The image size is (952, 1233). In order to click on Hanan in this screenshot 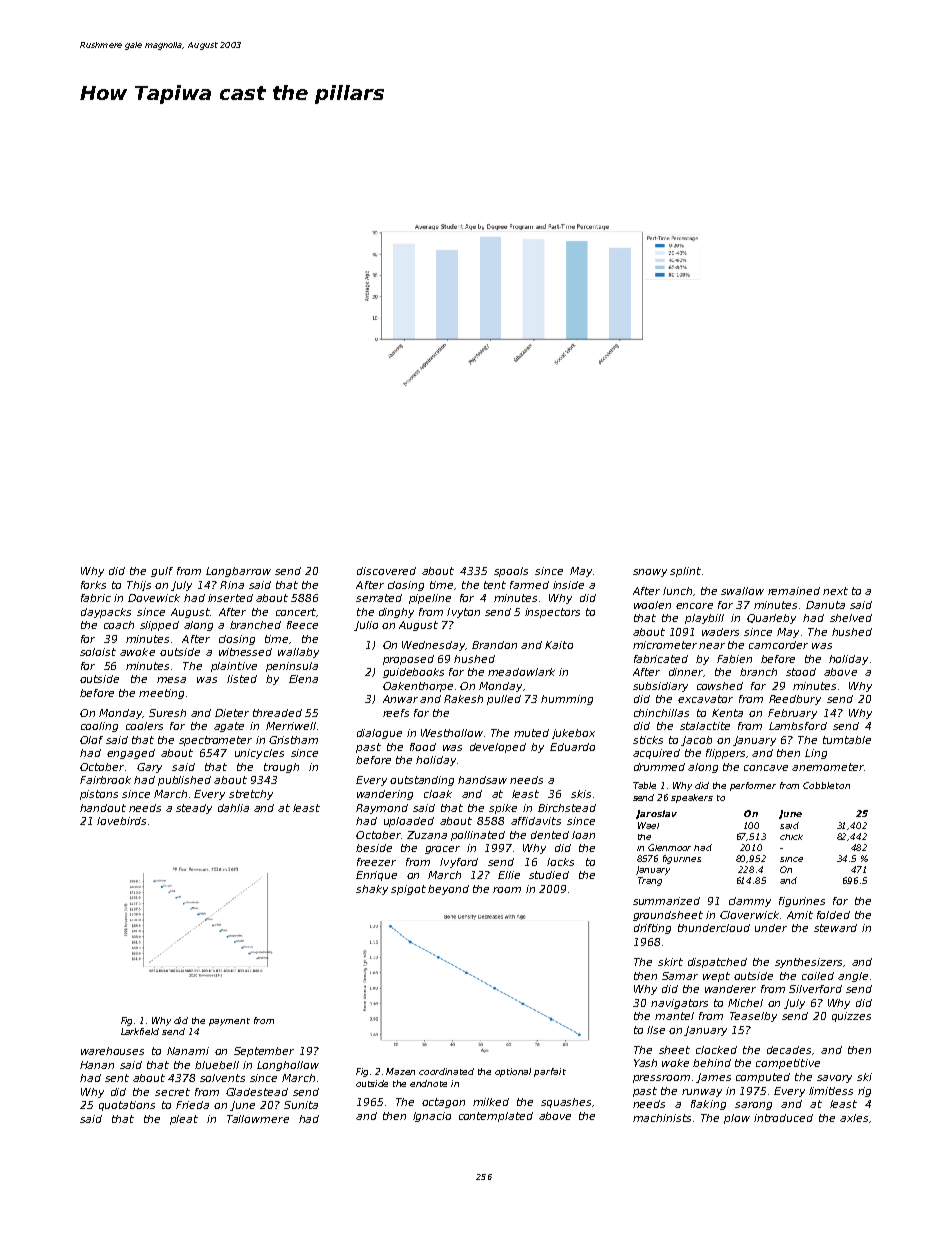, I will do `click(97, 1065)`.
